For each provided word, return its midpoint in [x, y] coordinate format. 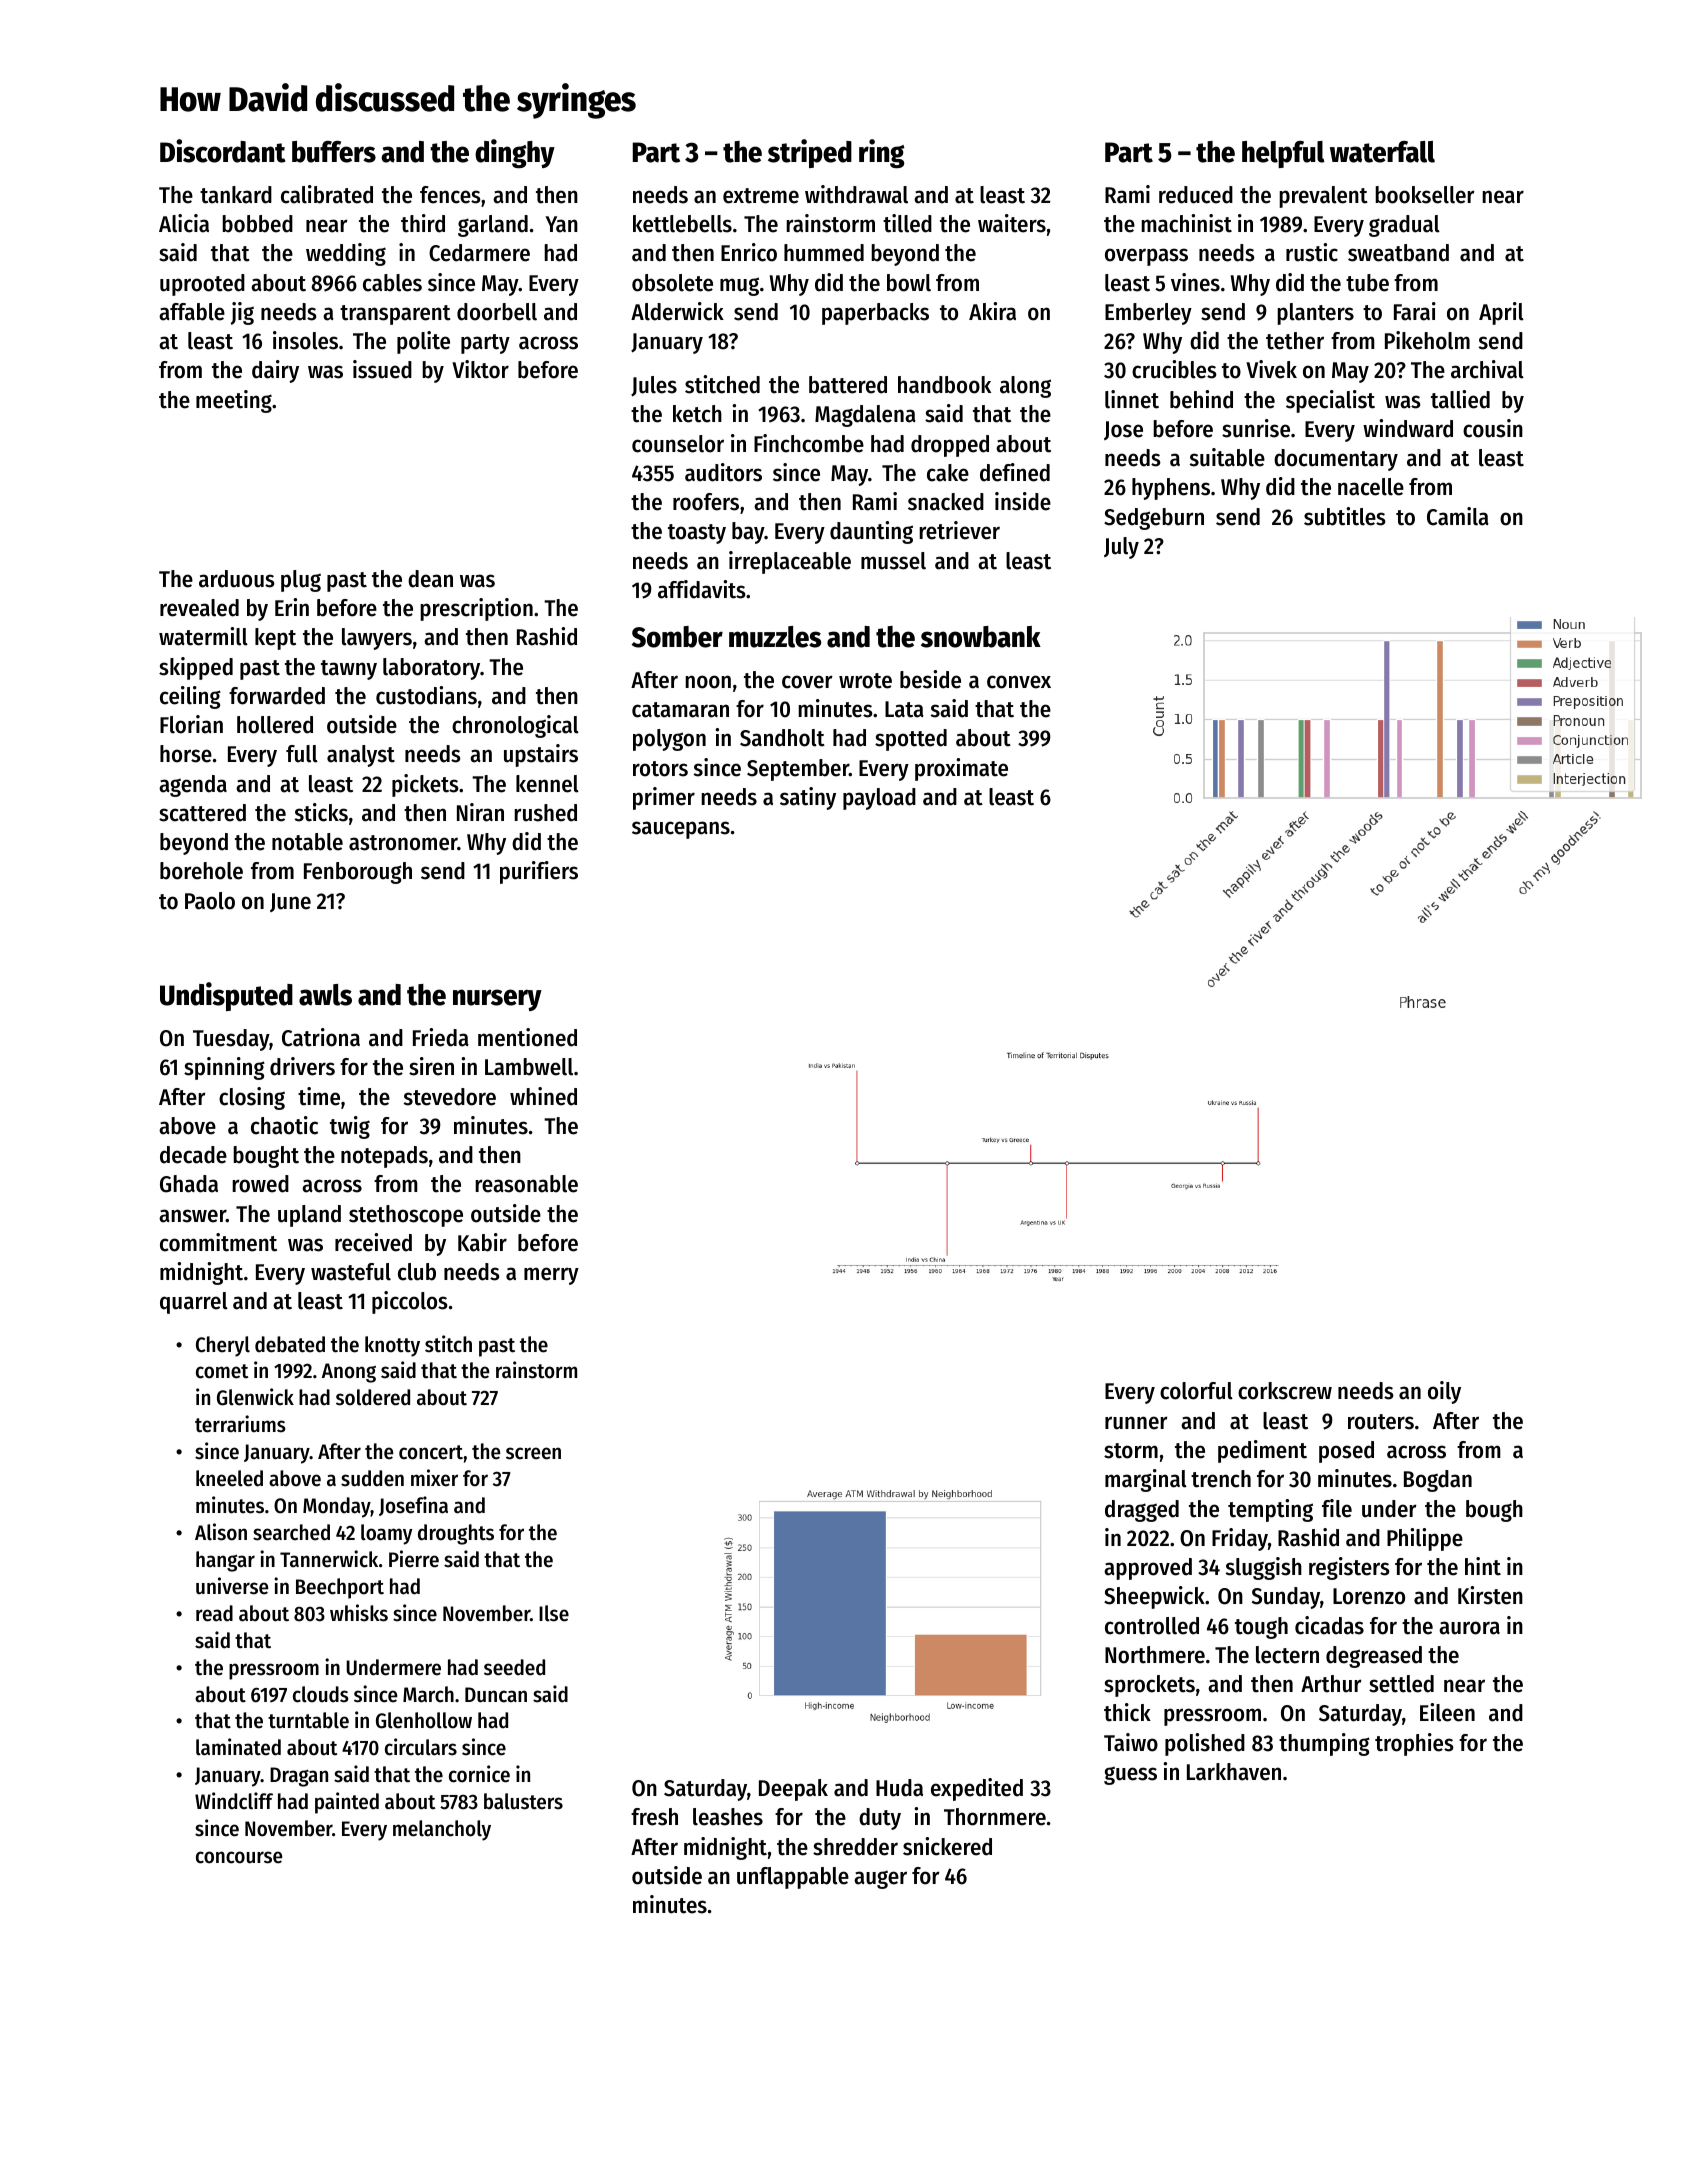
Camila [1458, 516]
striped [810, 153]
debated [290, 1344]
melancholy [442, 1830]
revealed [199, 608]
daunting [871, 532]
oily [1444, 1392]
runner [1136, 1423]
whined [543, 1096]
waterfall [1382, 152]
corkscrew [1285, 1391]
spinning [224, 1068]
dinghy [515, 153]
